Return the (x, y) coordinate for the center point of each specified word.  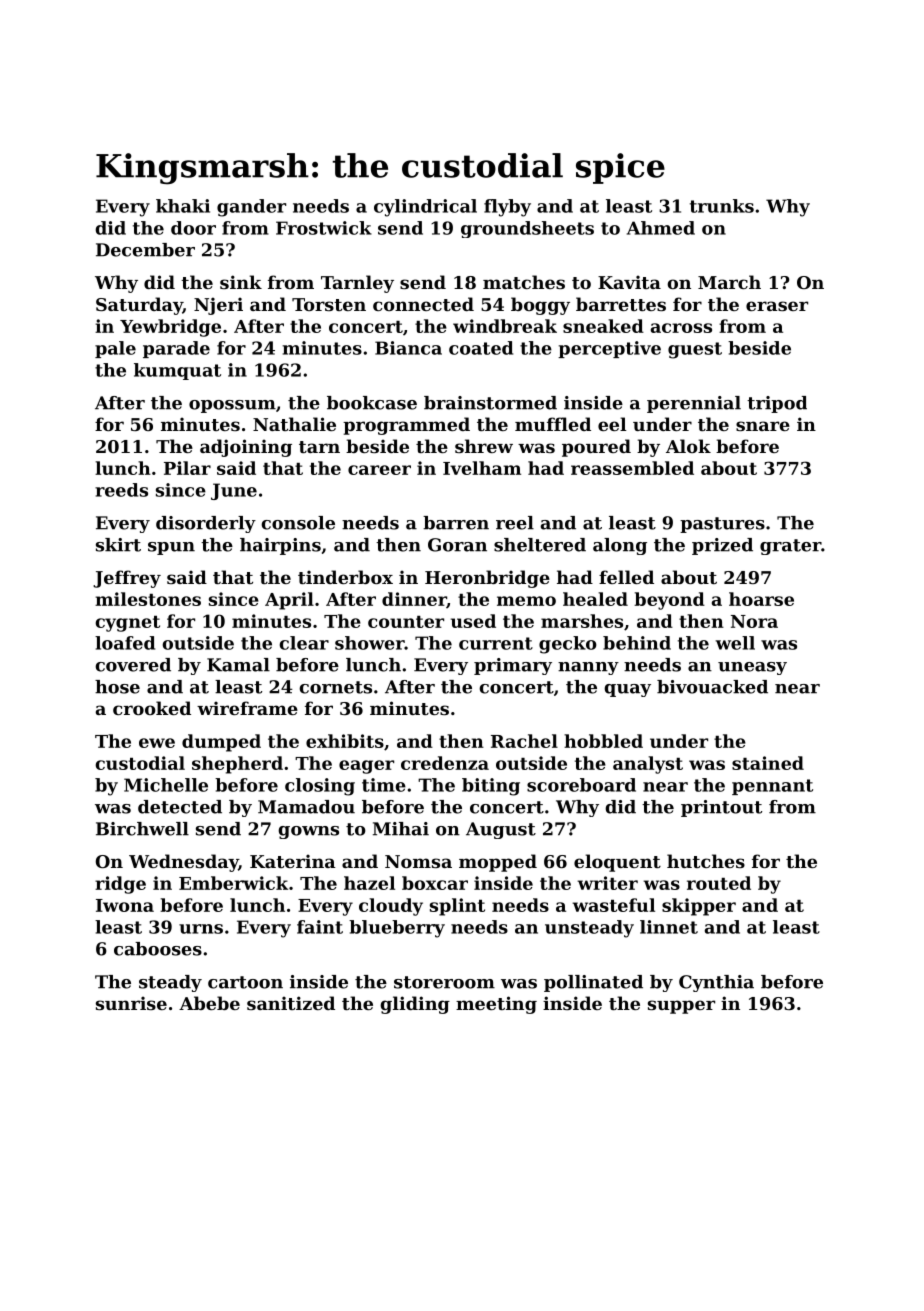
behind (637, 643)
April (289, 601)
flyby (507, 208)
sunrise (131, 1003)
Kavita (629, 282)
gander (251, 208)
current (496, 643)
